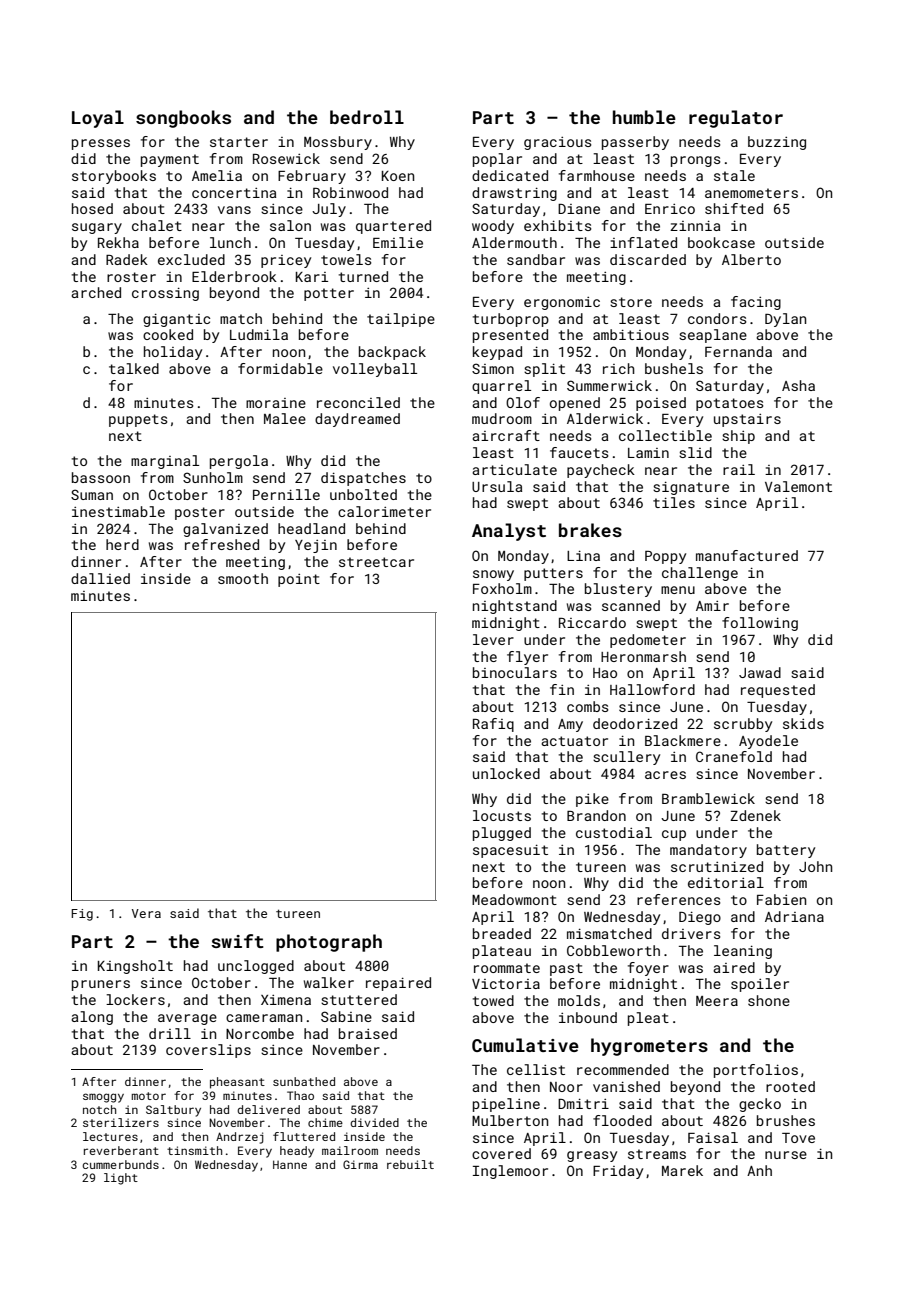  What do you see at coordinates (579, 1000) in the image?
I see `molds` at bounding box center [579, 1000].
